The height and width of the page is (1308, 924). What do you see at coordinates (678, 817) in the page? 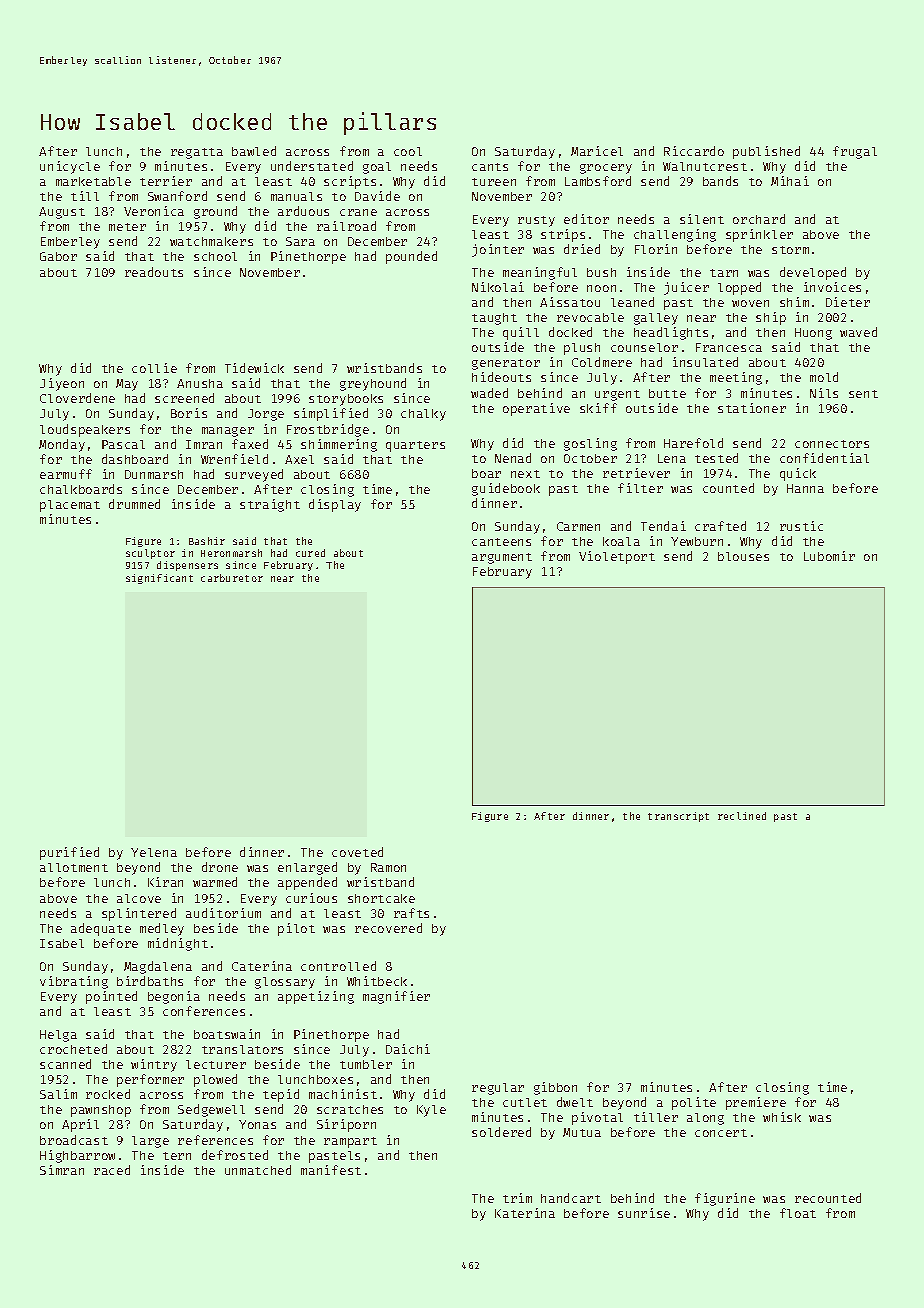
I see `transcript` at bounding box center [678, 817].
